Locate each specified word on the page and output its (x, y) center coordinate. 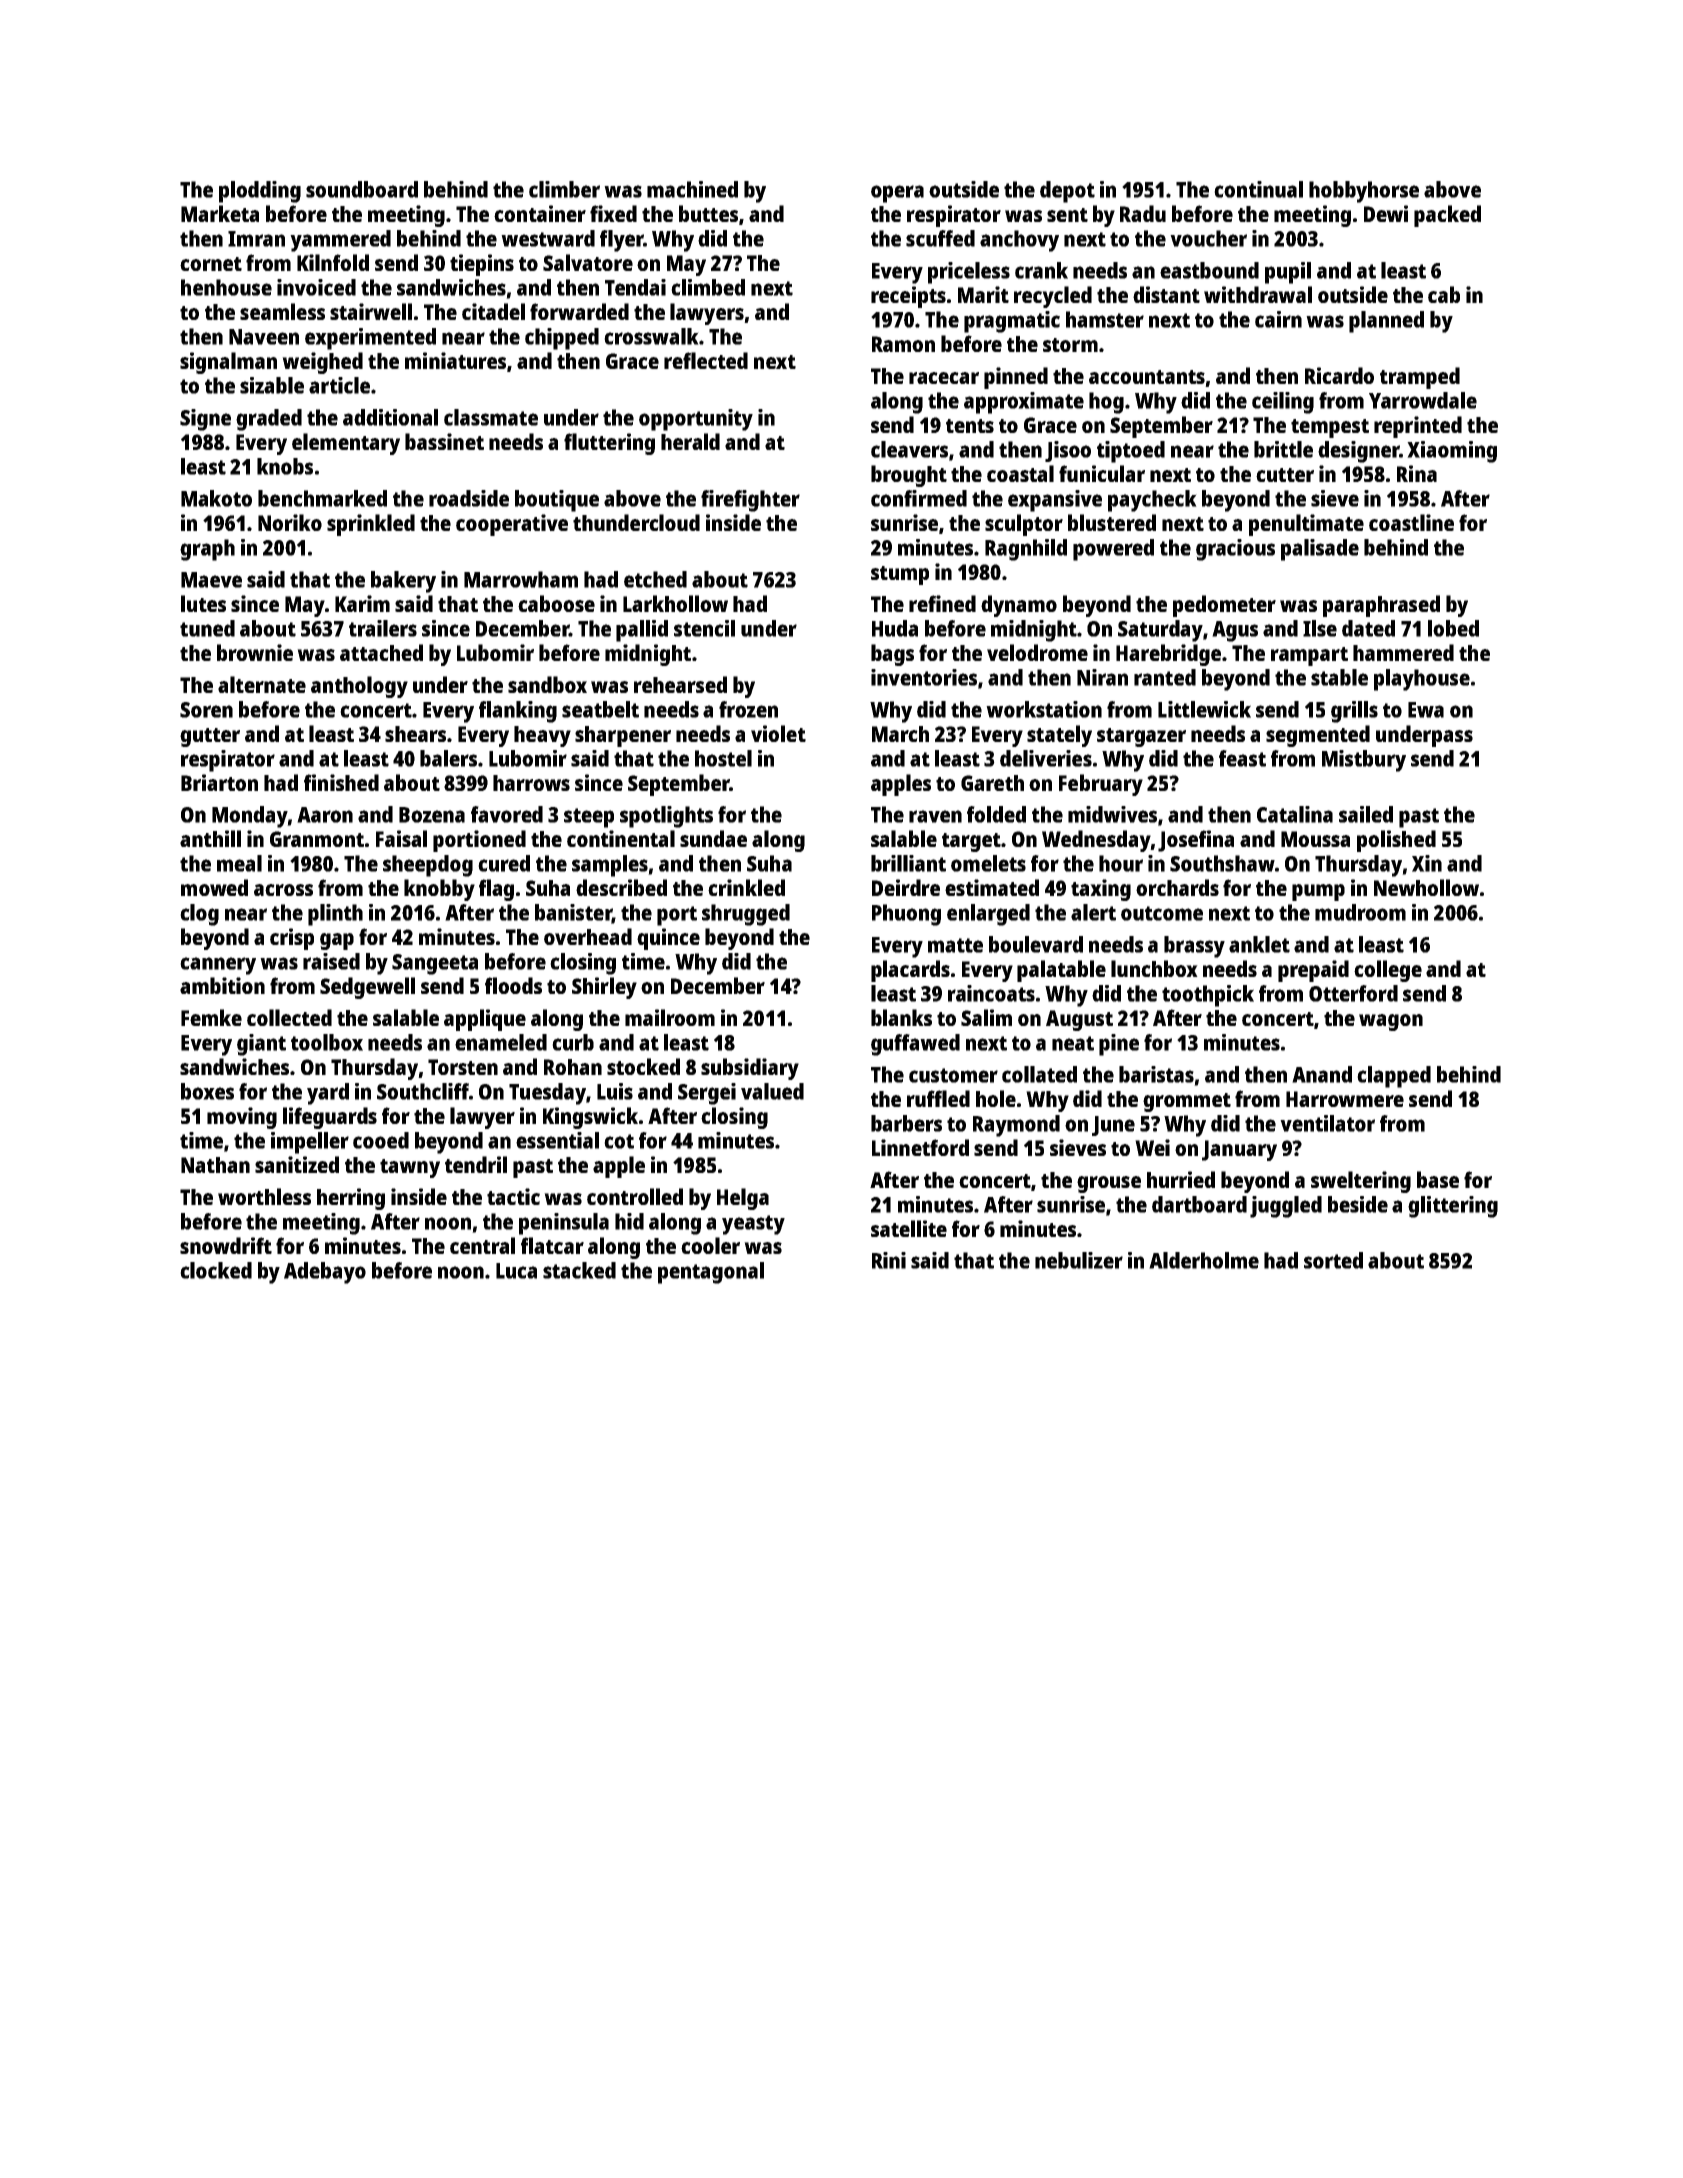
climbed (708, 287)
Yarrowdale (1423, 400)
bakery (403, 582)
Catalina (1295, 814)
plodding (260, 192)
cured (504, 863)
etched (655, 579)
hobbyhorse (1364, 192)
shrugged (746, 915)
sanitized (297, 1164)
